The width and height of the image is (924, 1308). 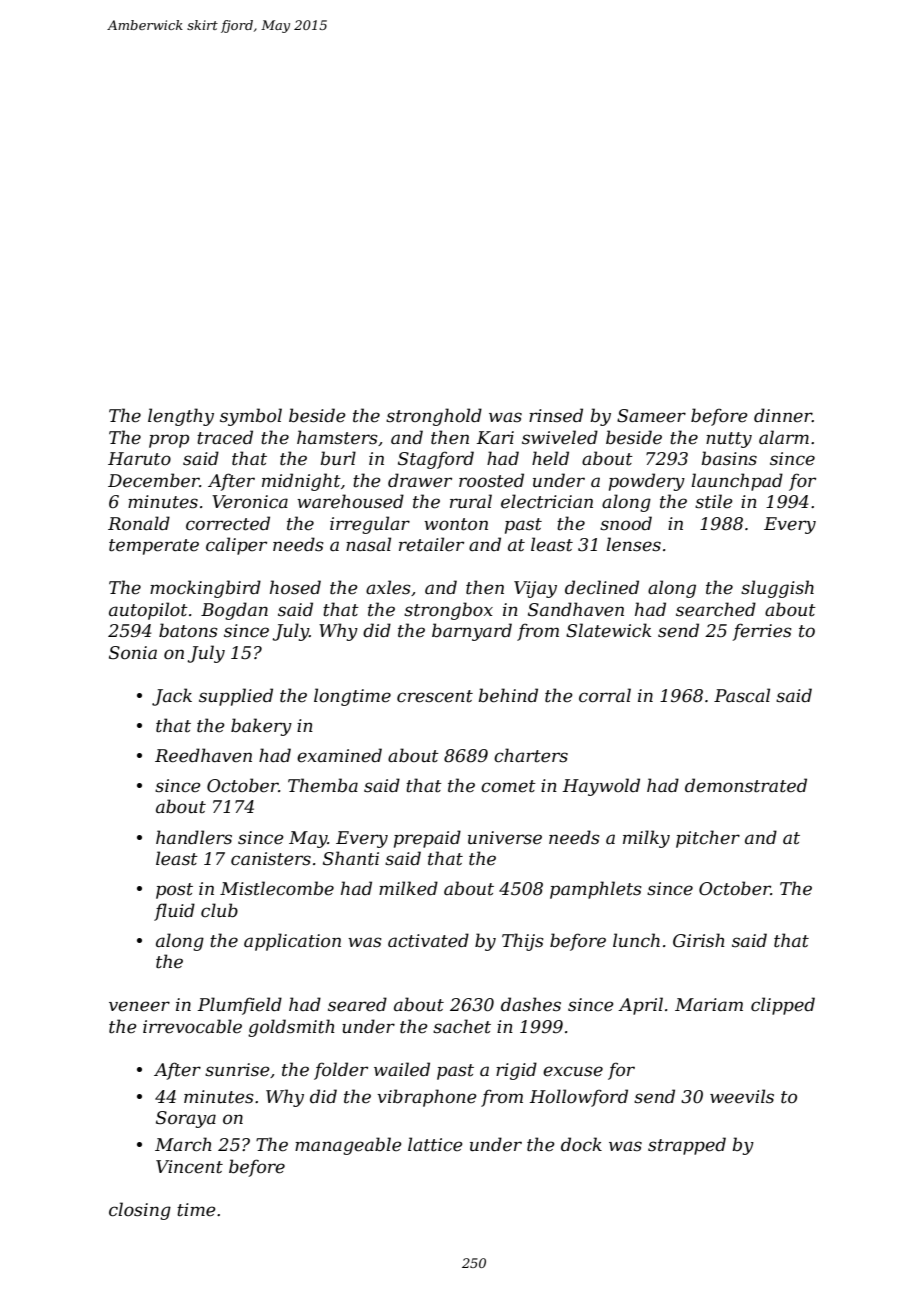 What do you see at coordinates (651, 416) in the image?
I see `Sameer` at bounding box center [651, 416].
